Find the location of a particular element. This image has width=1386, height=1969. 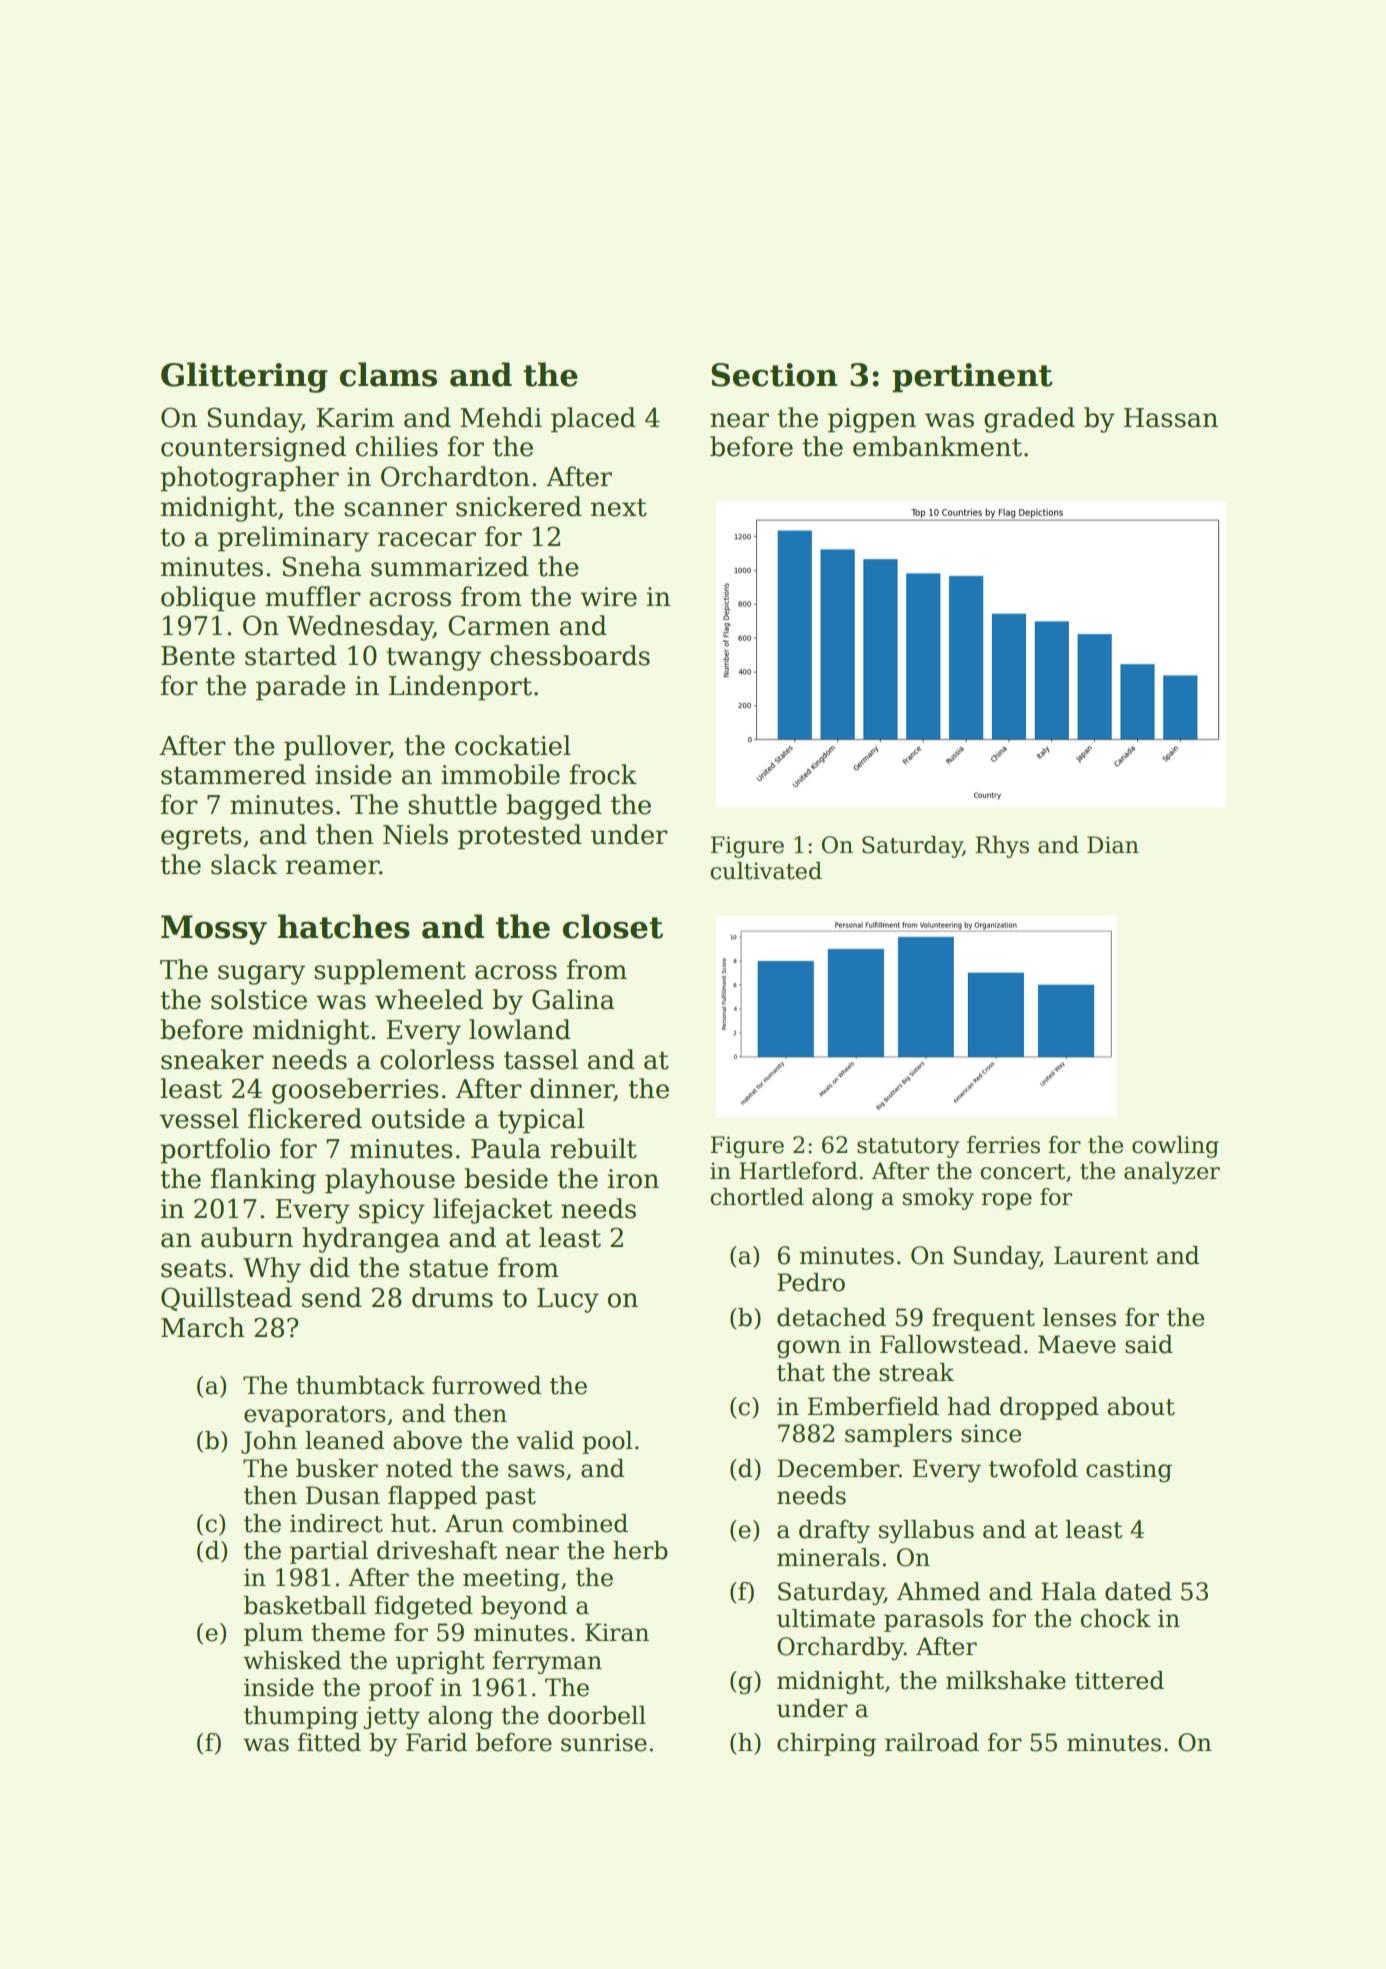

Section is located at coordinates (774, 375).
